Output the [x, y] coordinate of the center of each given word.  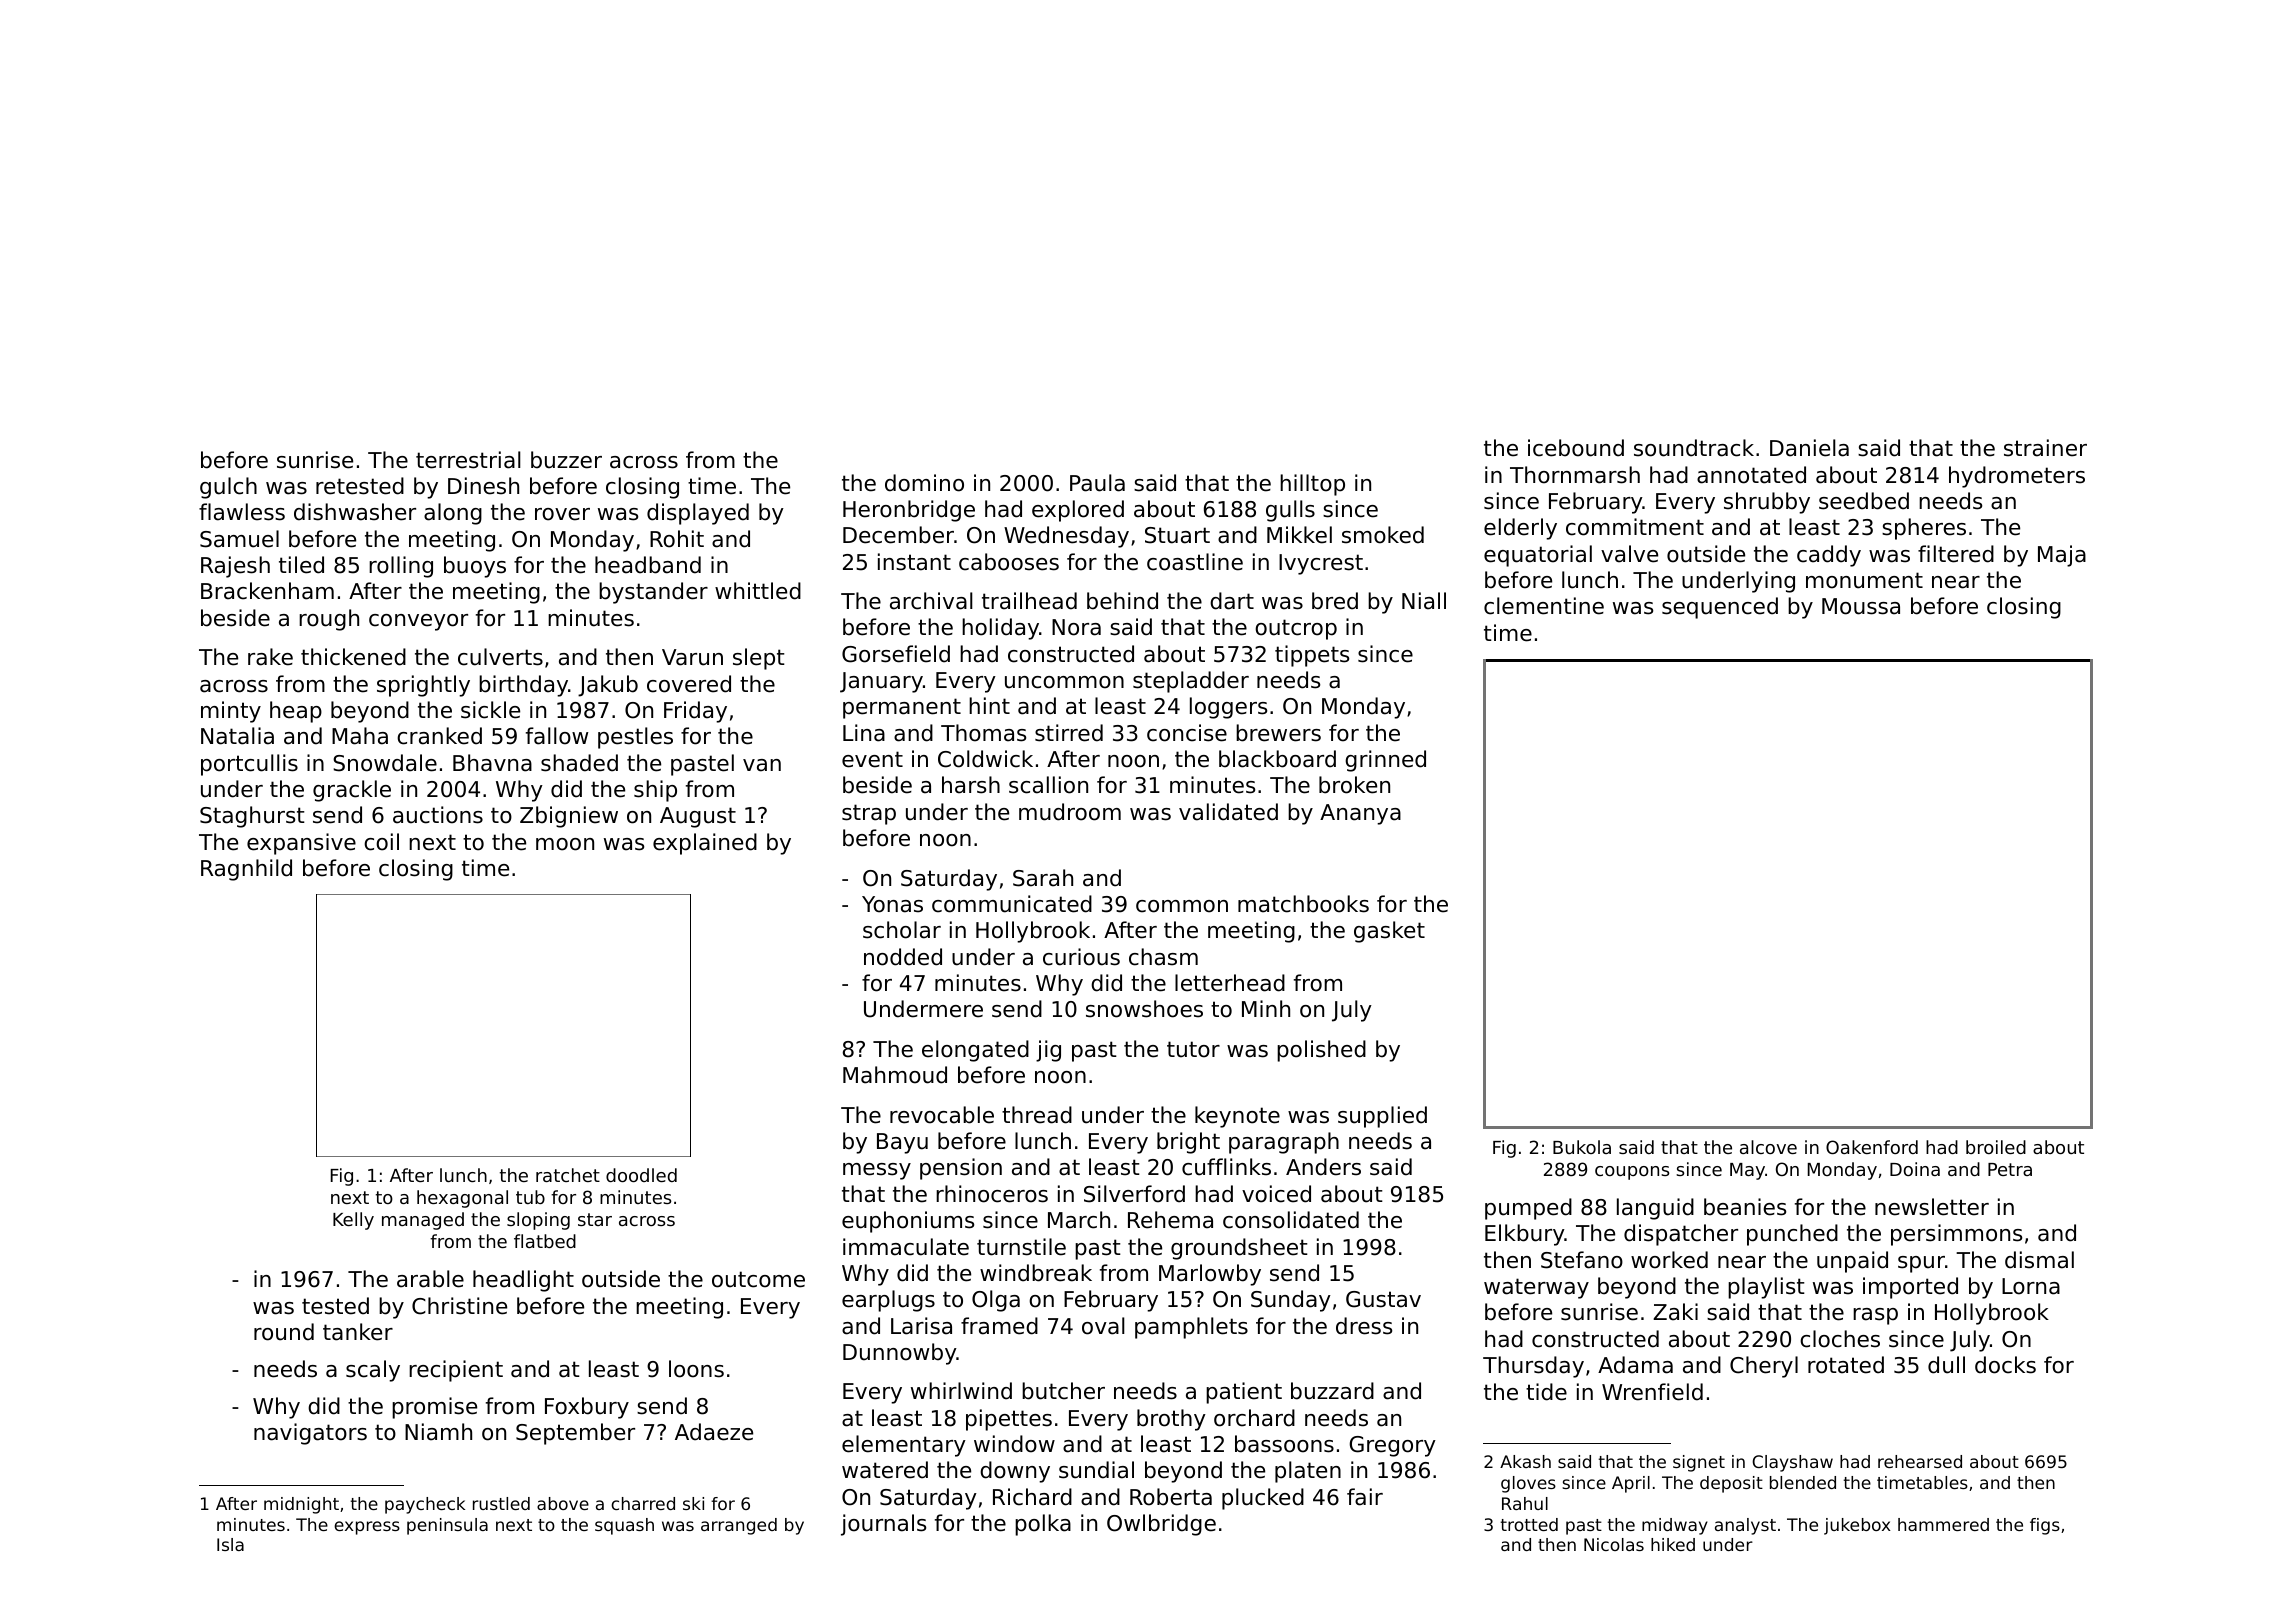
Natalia [237, 736]
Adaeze [714, 1432]
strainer [2045, 448]
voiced [1276, 1194]
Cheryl [1764, 1367]
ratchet [568, 1175]
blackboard [1277, 759]
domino [924, 483]
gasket [1389, 932]
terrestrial [468, 460]
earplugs [888, 1301]
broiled [1996, 1147]
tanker [358, 1332]
